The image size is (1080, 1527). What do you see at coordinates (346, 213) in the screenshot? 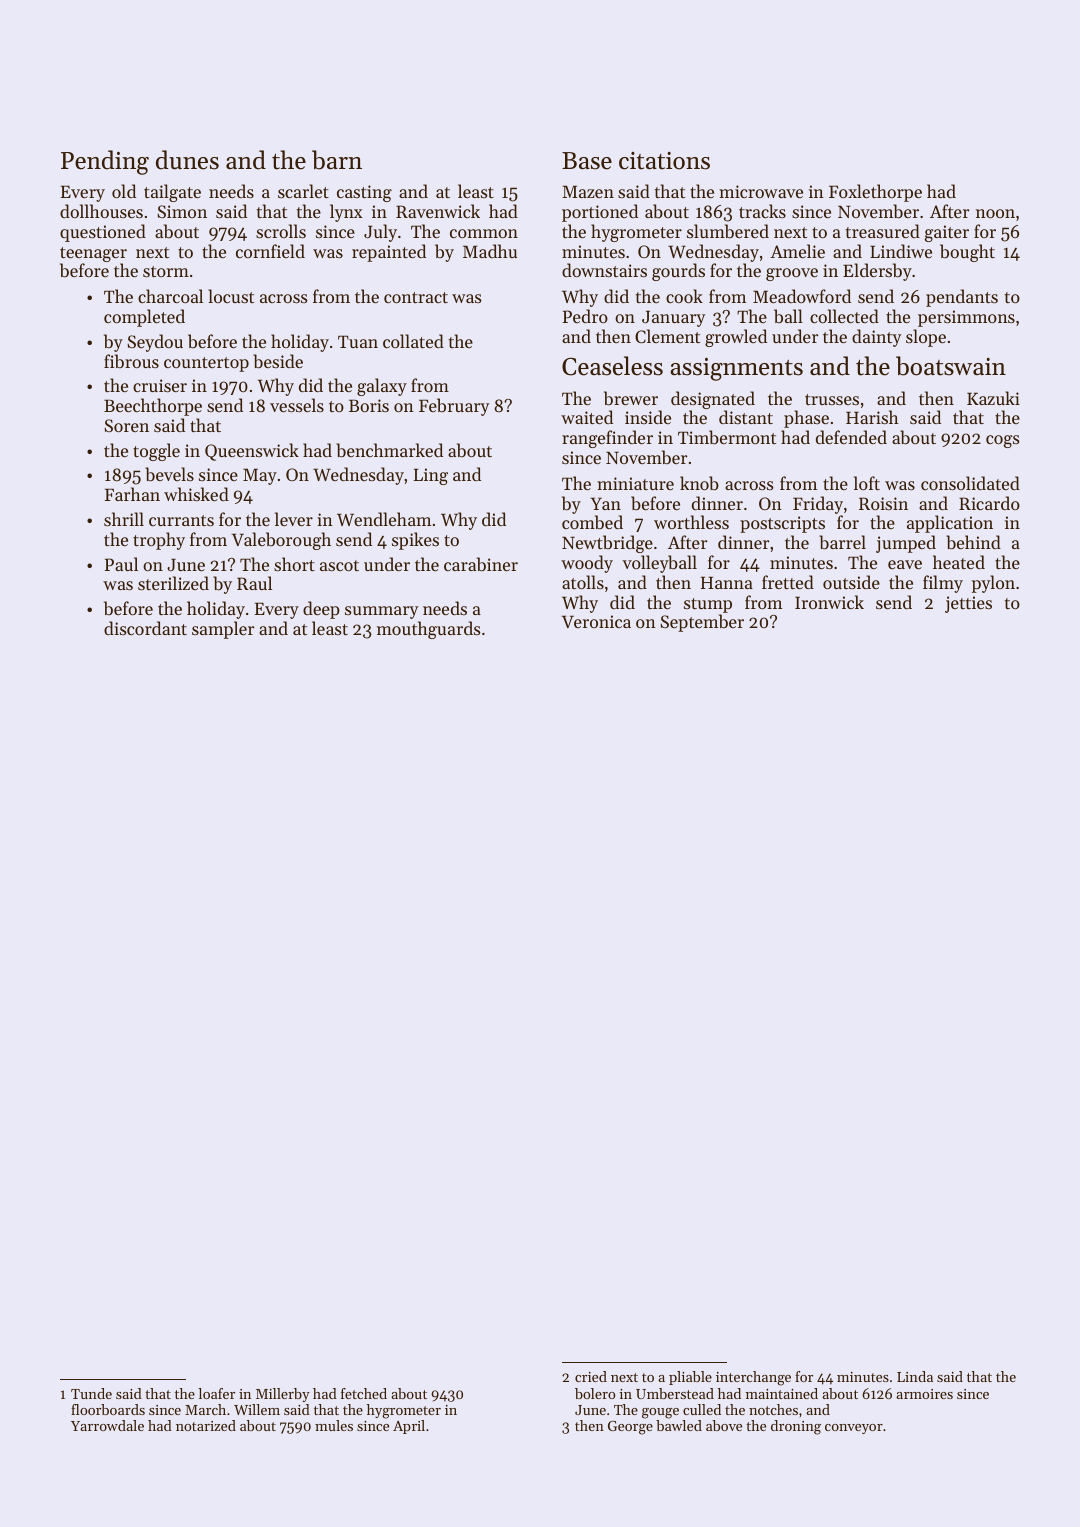
I see `lynx` at bounding box center [346, 213].
